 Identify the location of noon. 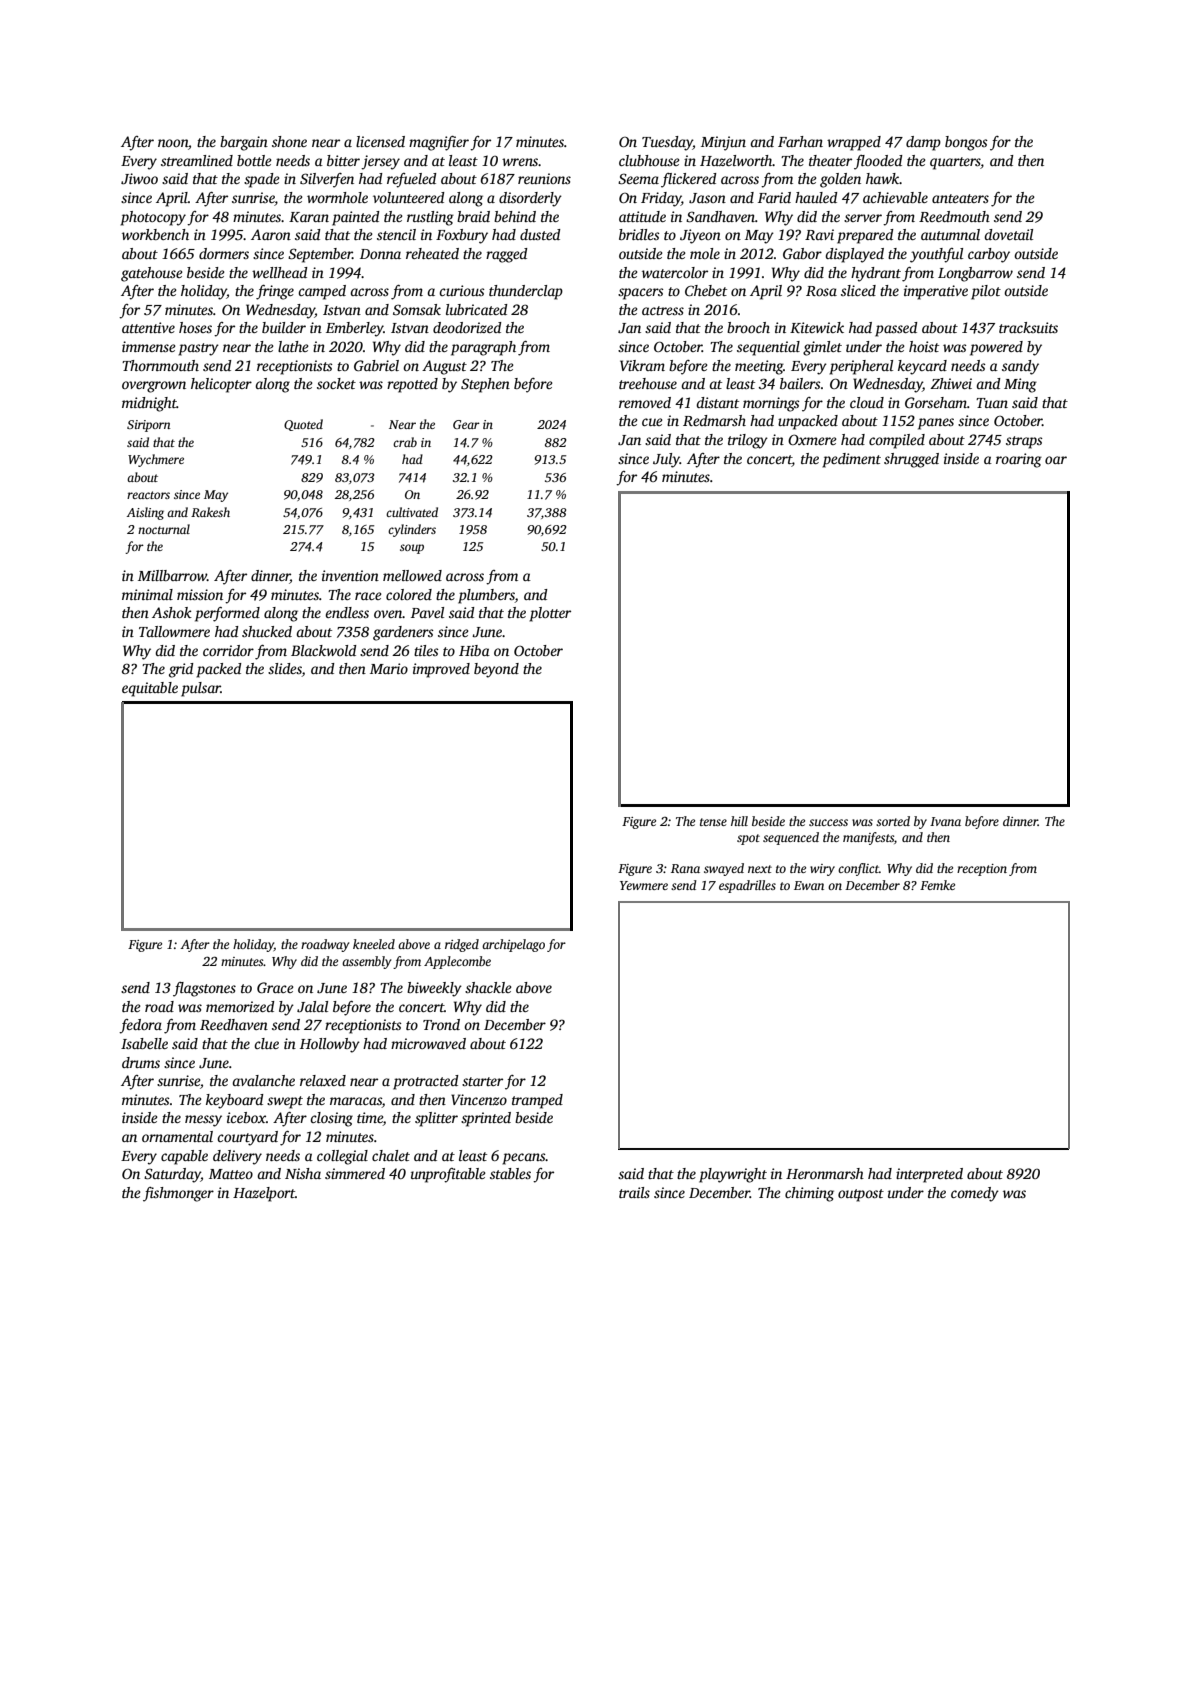
(173, 143).
